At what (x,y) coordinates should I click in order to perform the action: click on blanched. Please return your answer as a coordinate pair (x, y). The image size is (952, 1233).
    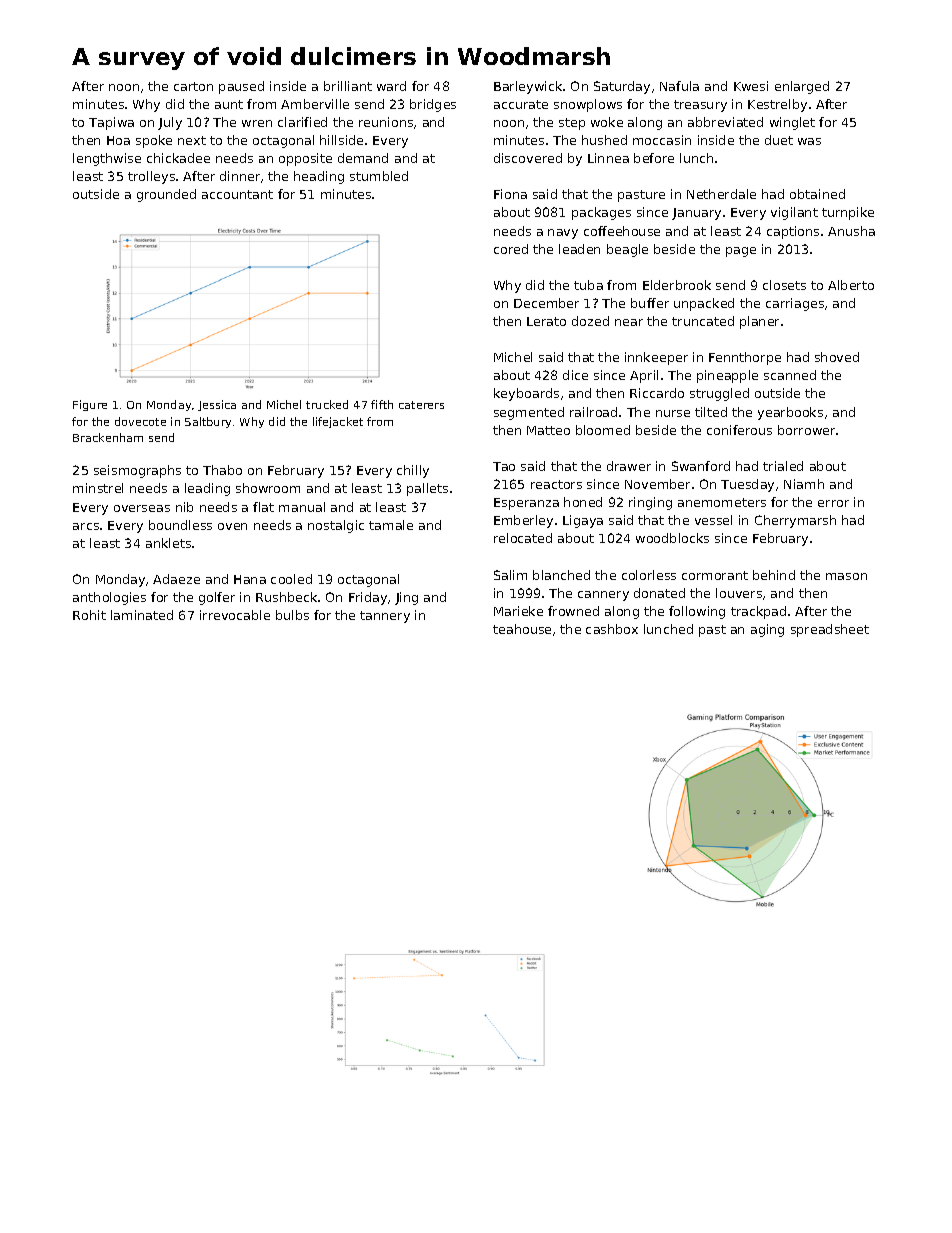
    Looking at the image, I should click on (561, 575).
